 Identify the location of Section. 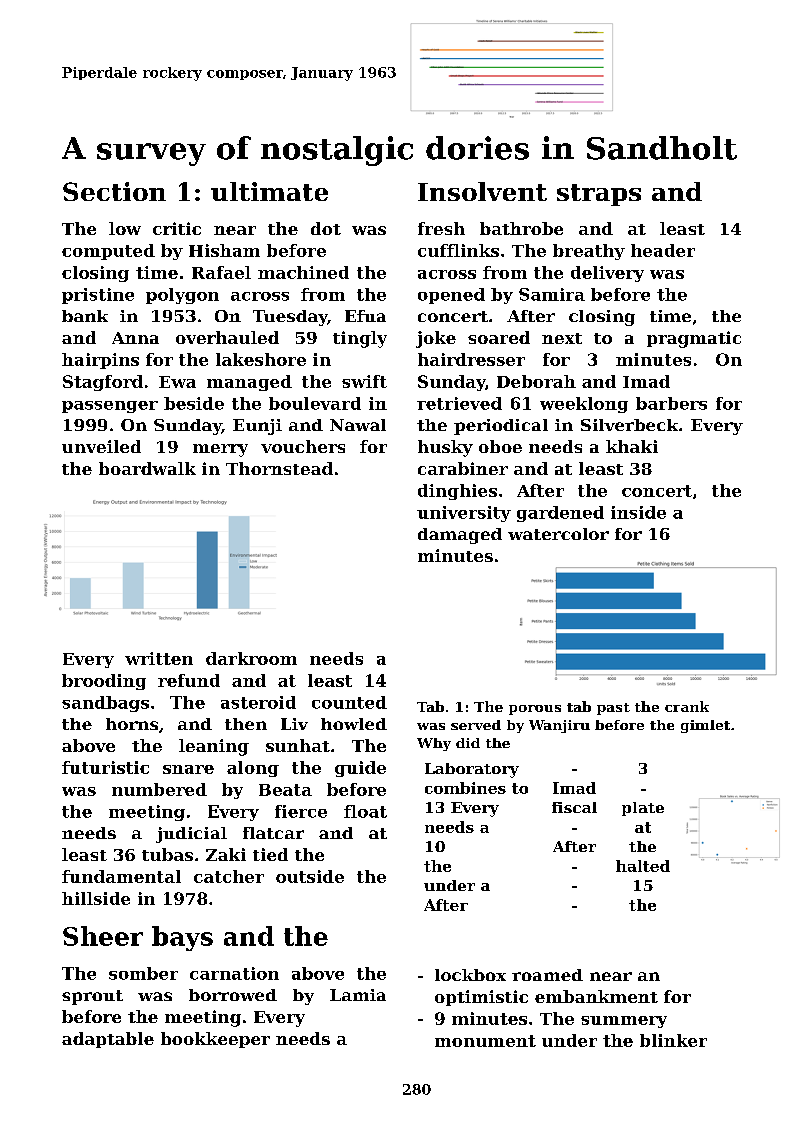
(114, 191).
